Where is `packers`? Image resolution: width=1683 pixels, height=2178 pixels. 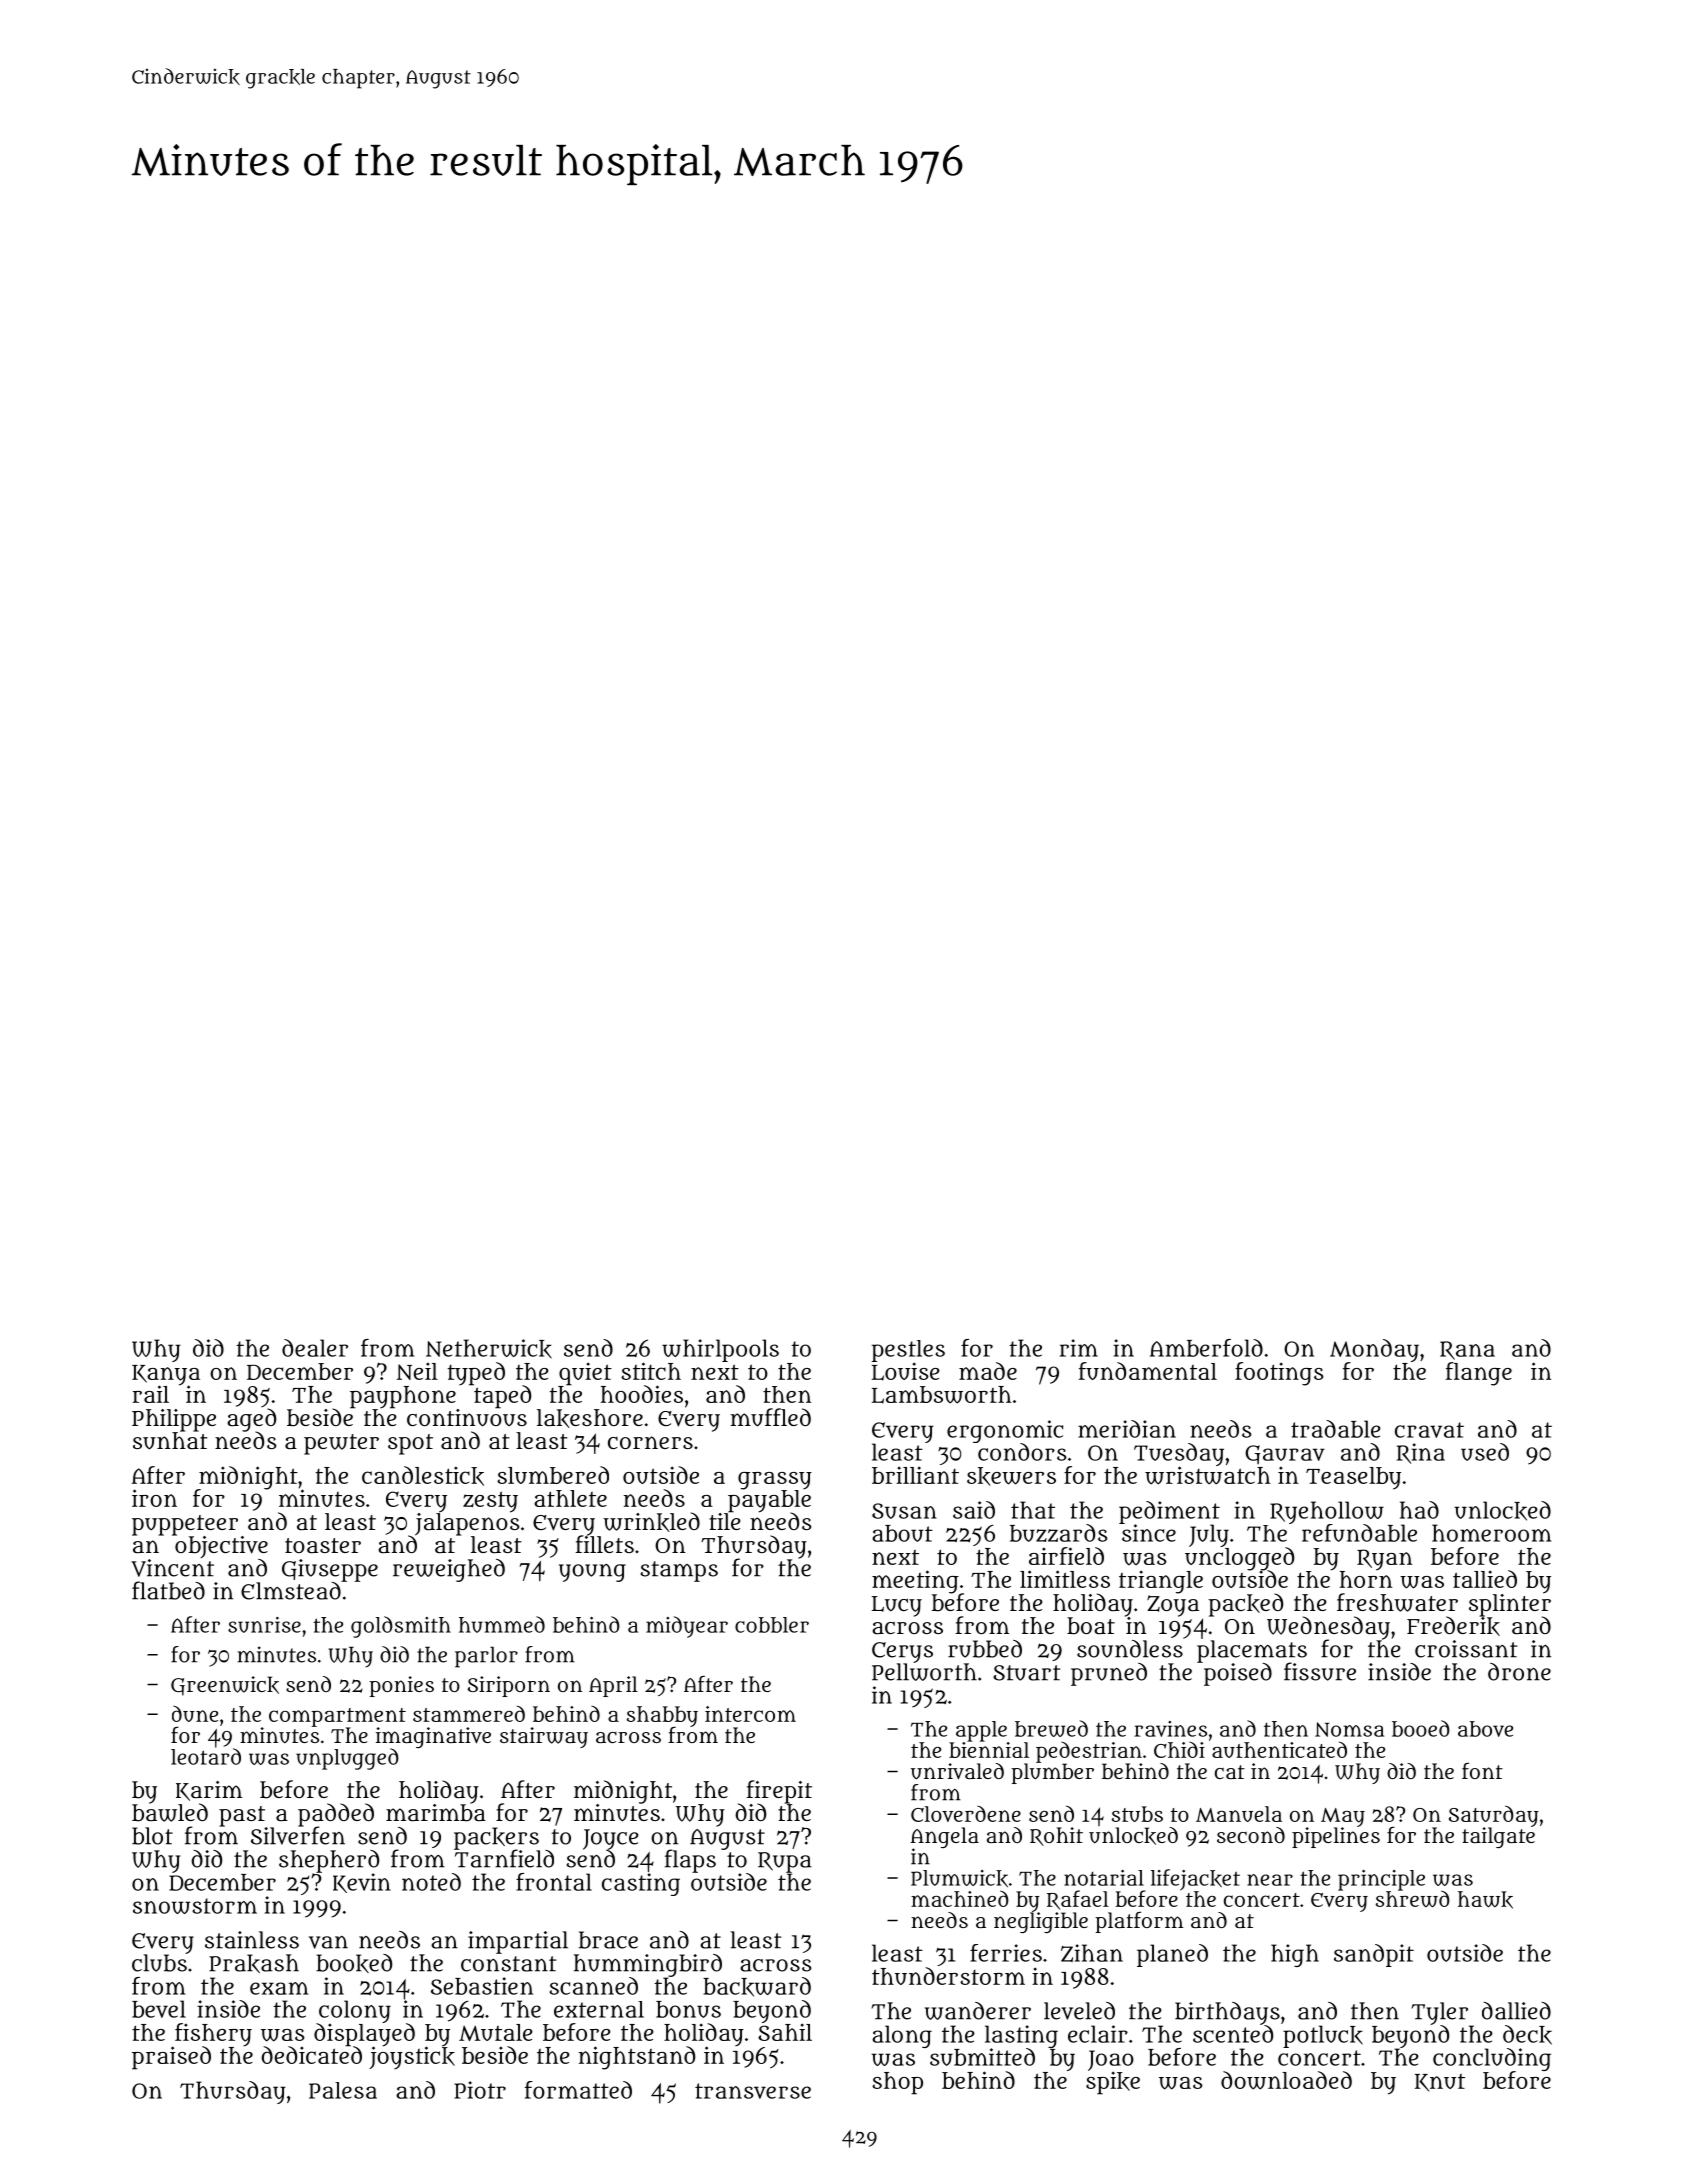 packers is located at coordinates (496, 1838).
